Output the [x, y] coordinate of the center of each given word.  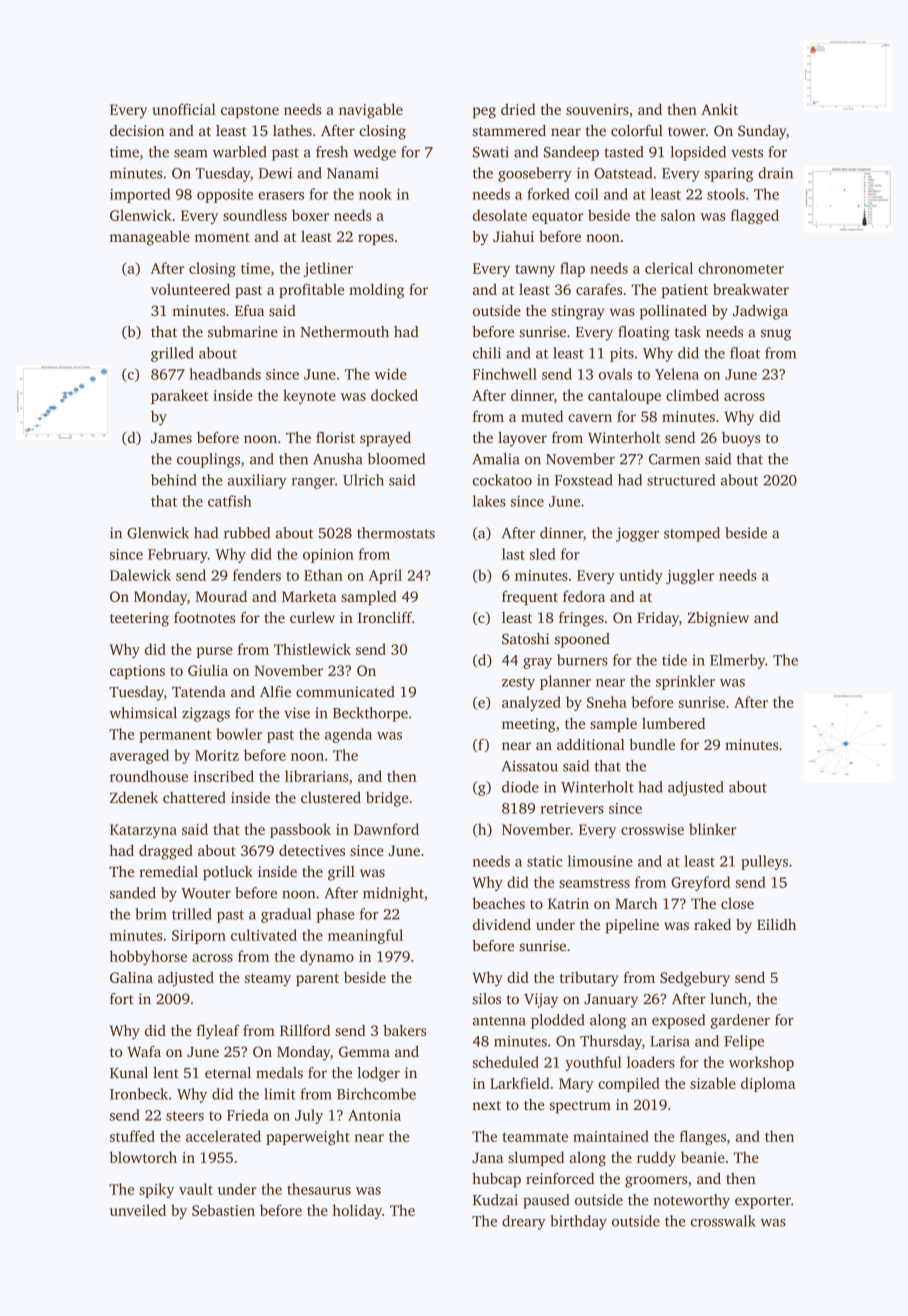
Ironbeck [139, 1094]
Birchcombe [376, 1094]
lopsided [698, 153]
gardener [740, 1021]
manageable [150, 238]
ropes [376, 239]
